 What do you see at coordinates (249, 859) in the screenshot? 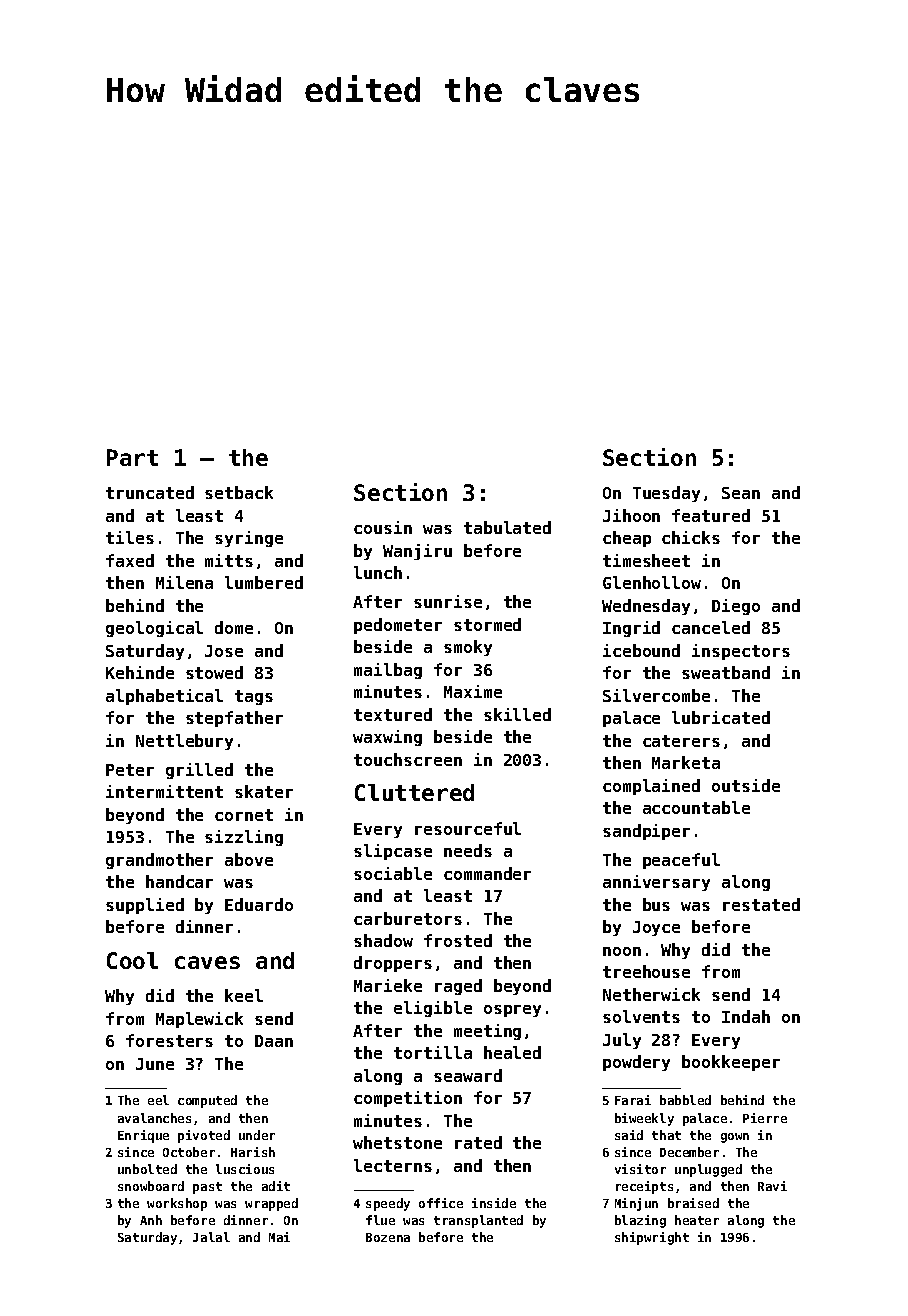
I see `above` at bounding box center [249, 859].
